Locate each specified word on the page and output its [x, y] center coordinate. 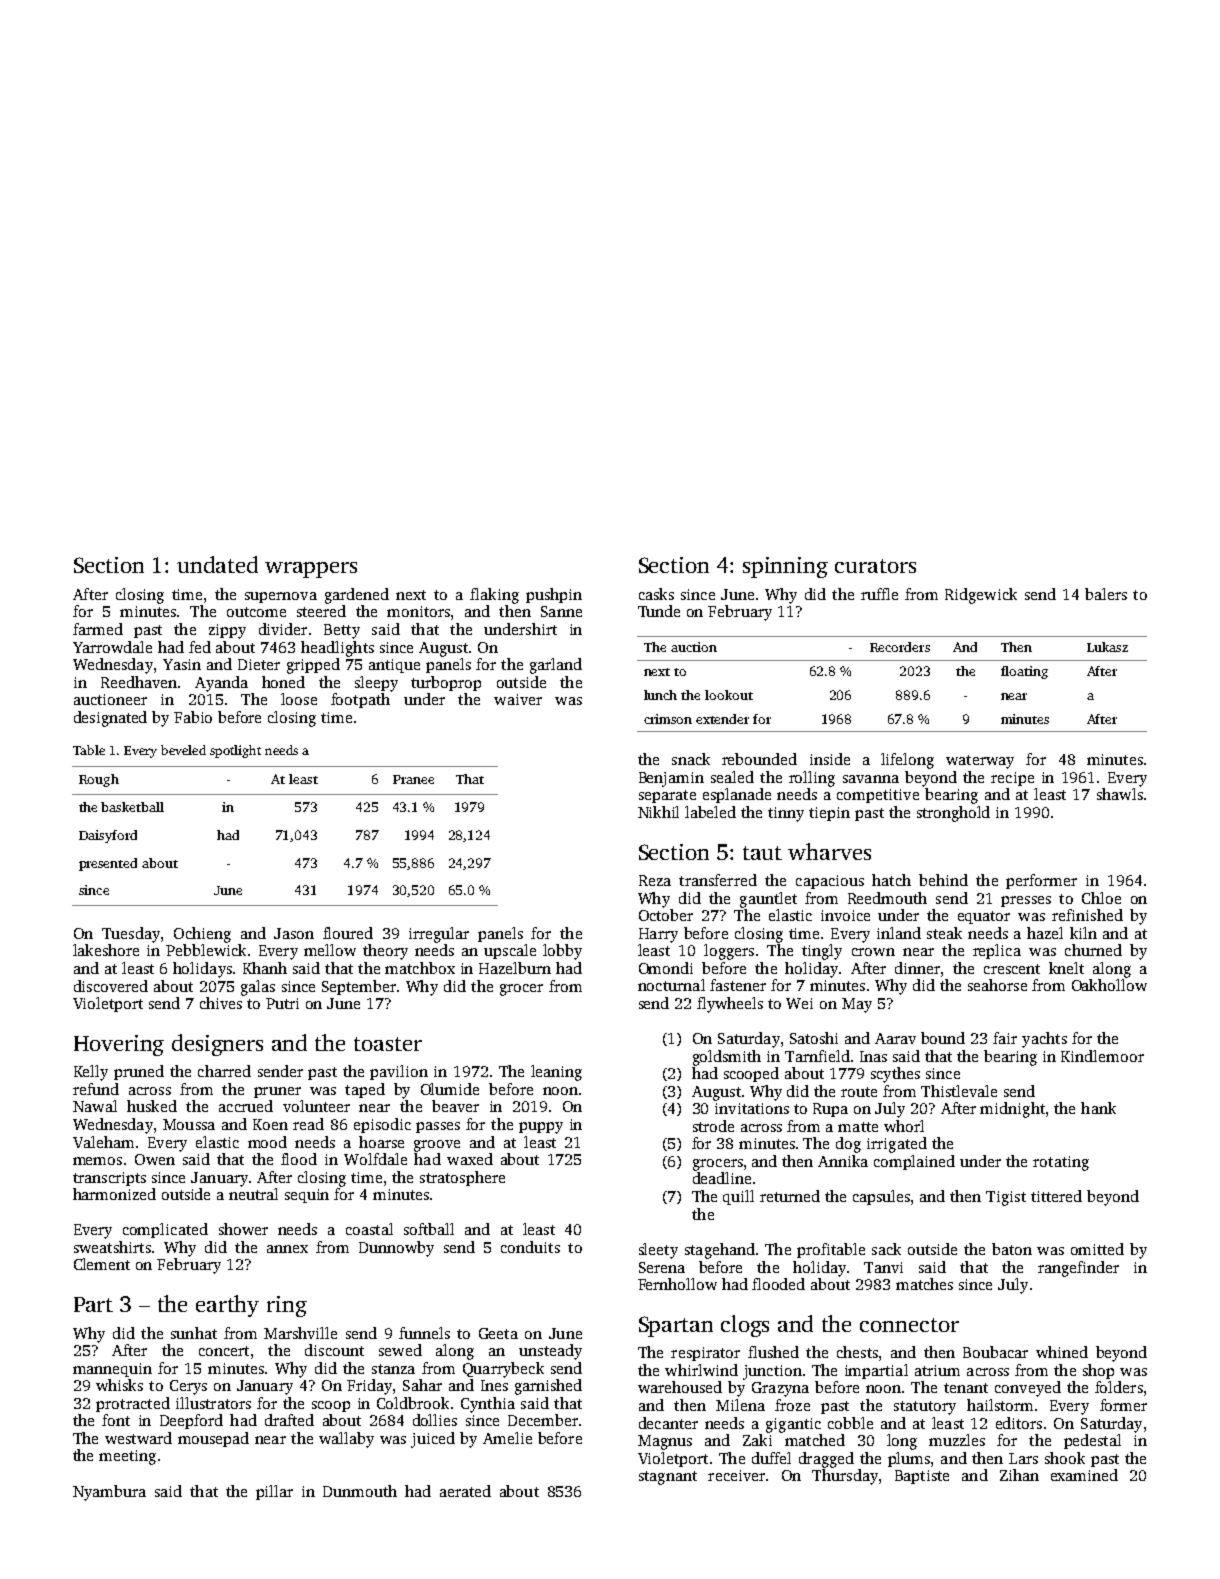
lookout [729, 695]
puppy [541, 1128]
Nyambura [109, 1493]
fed [200, 647]
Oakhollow [1109, 985]
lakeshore [106, 950]
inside [830, 759]
